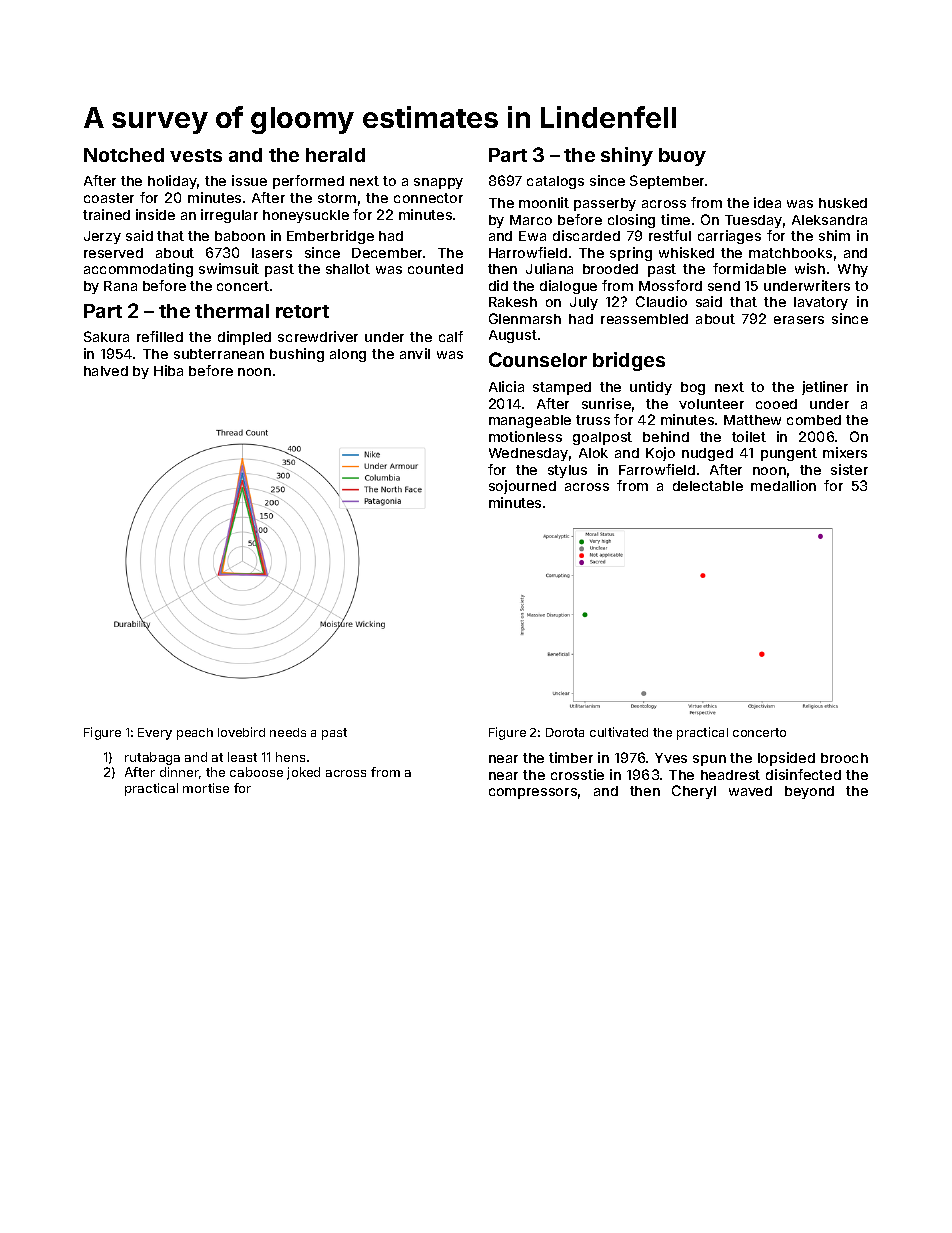 The height and width of the screenshot is (1233, 952). Describe the element at coordinates (168, 370) in the screenshot. I see `Hiba` at that location.
